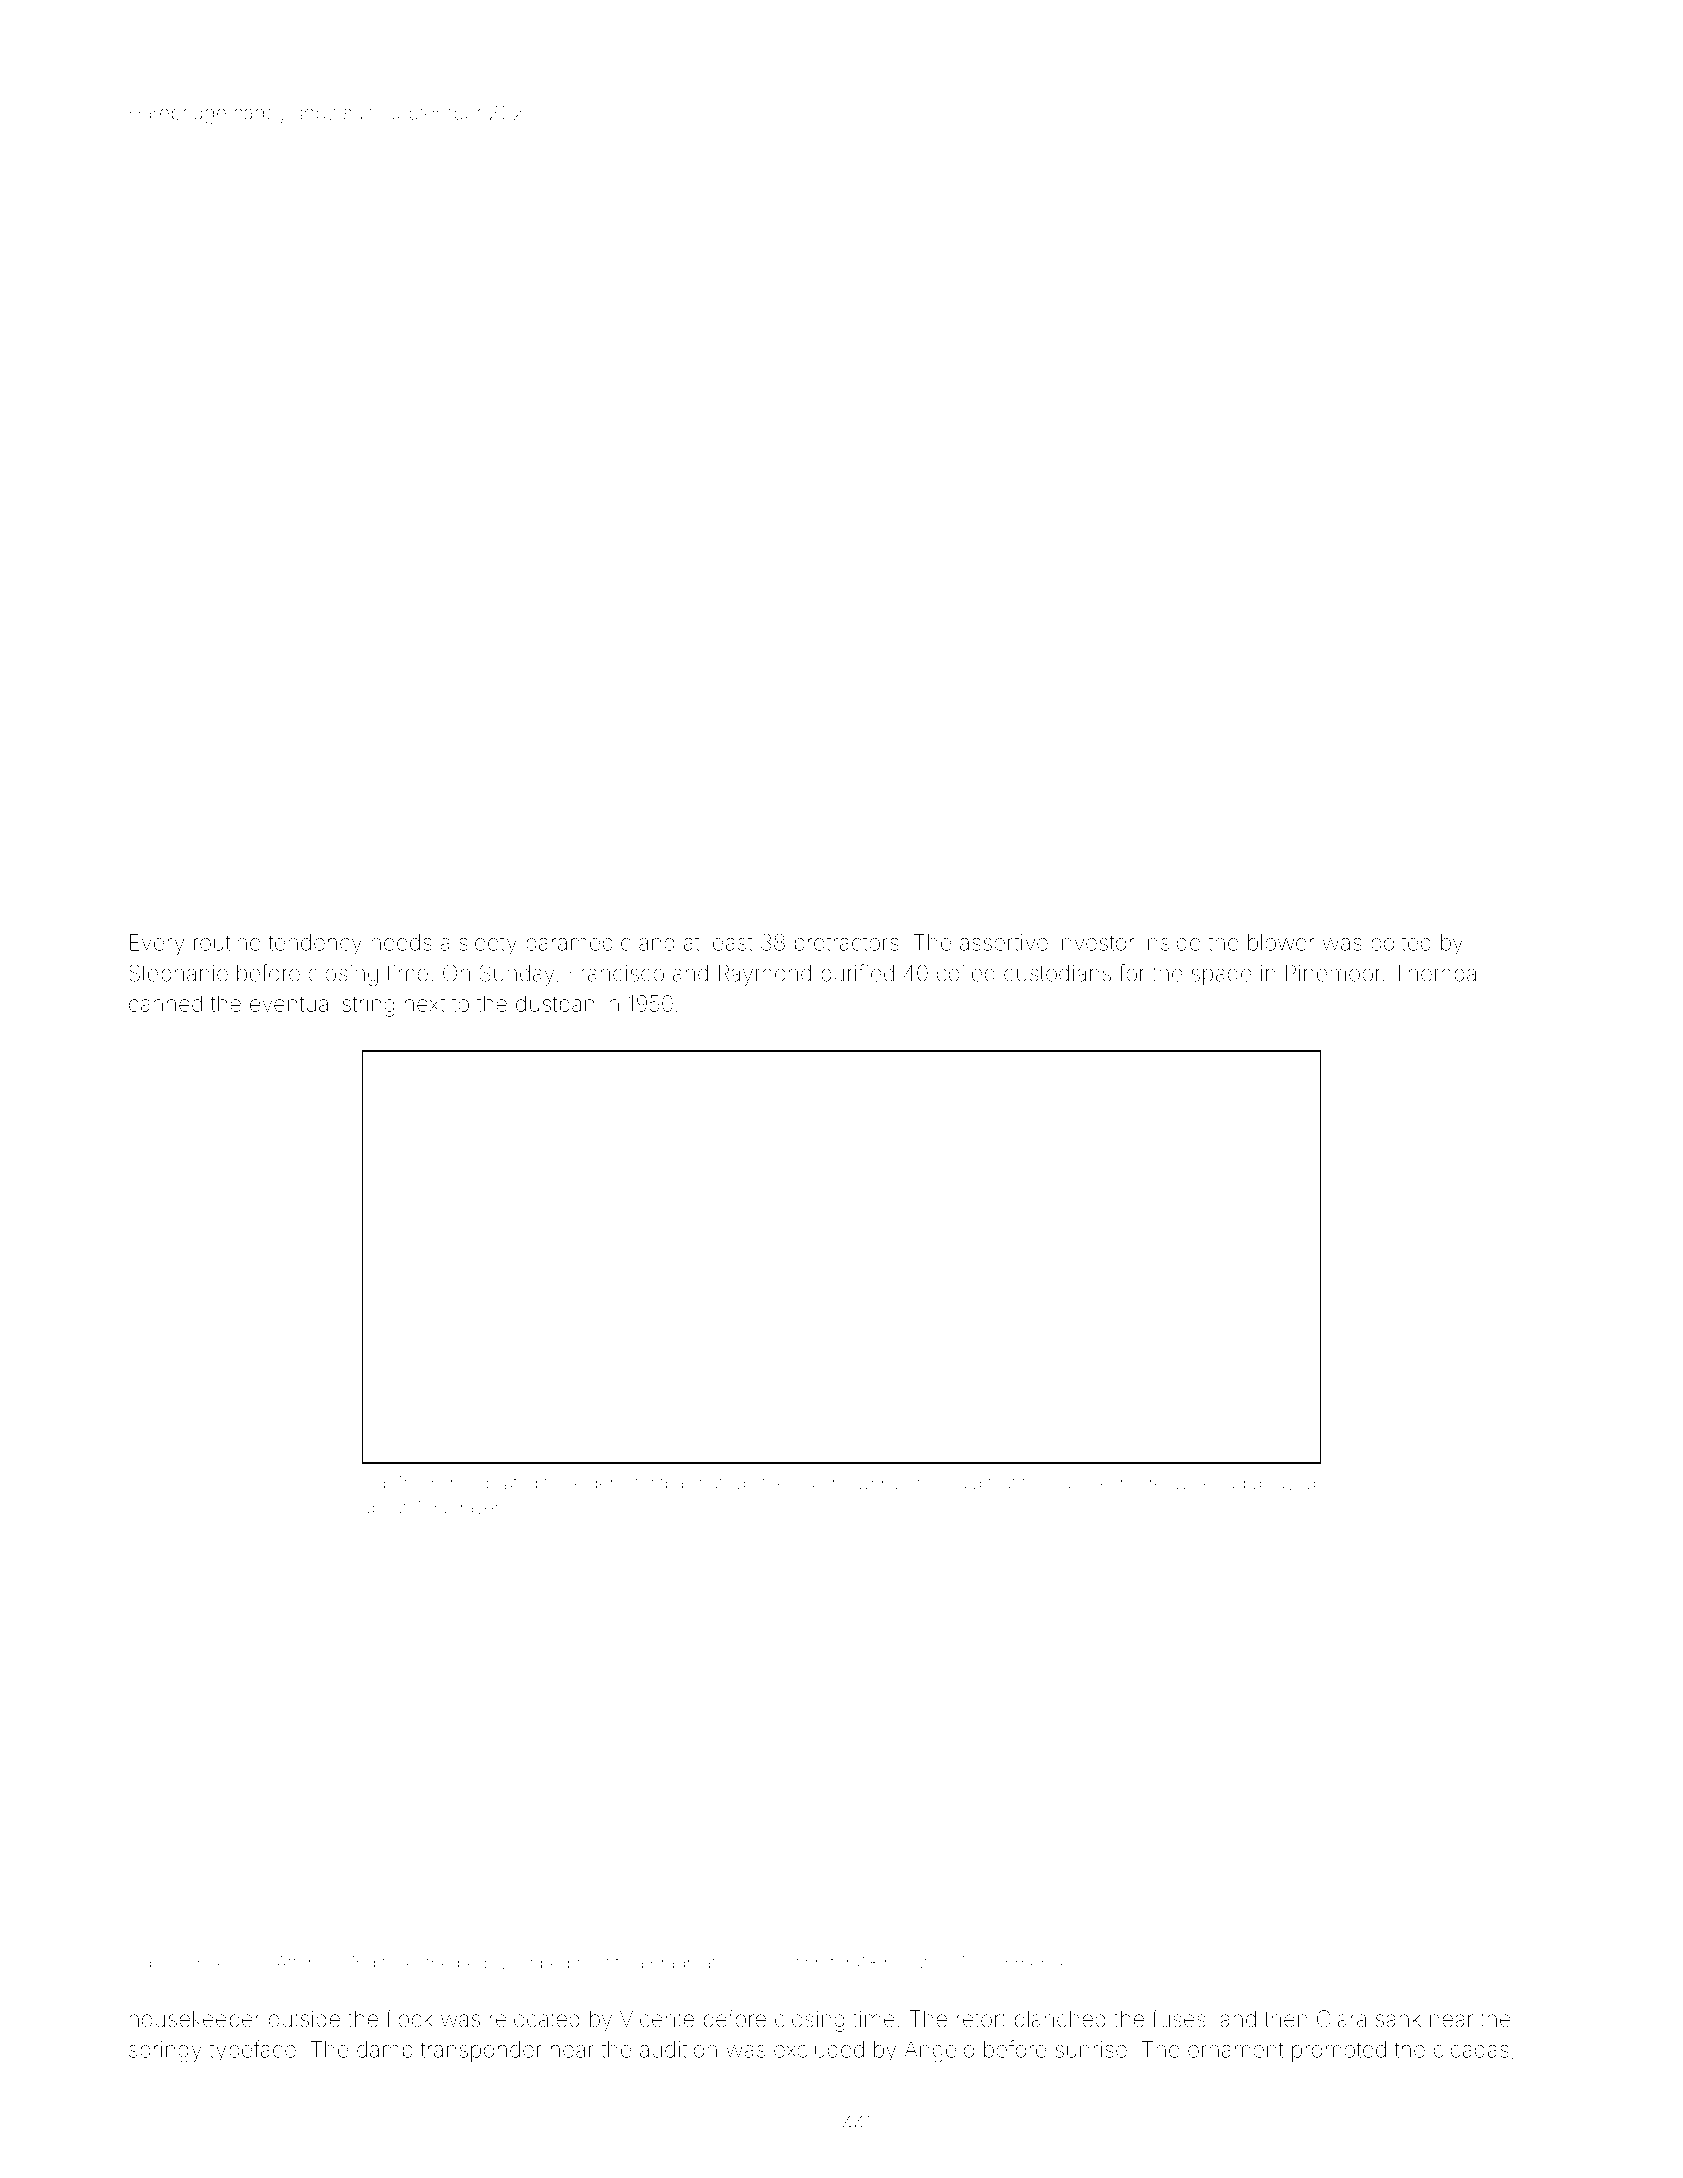 The image size is (1683, 2178). What do you see at coordinates (384, 1507) in the screenshot?
I see `about` at bounding box center [384, 1507].
